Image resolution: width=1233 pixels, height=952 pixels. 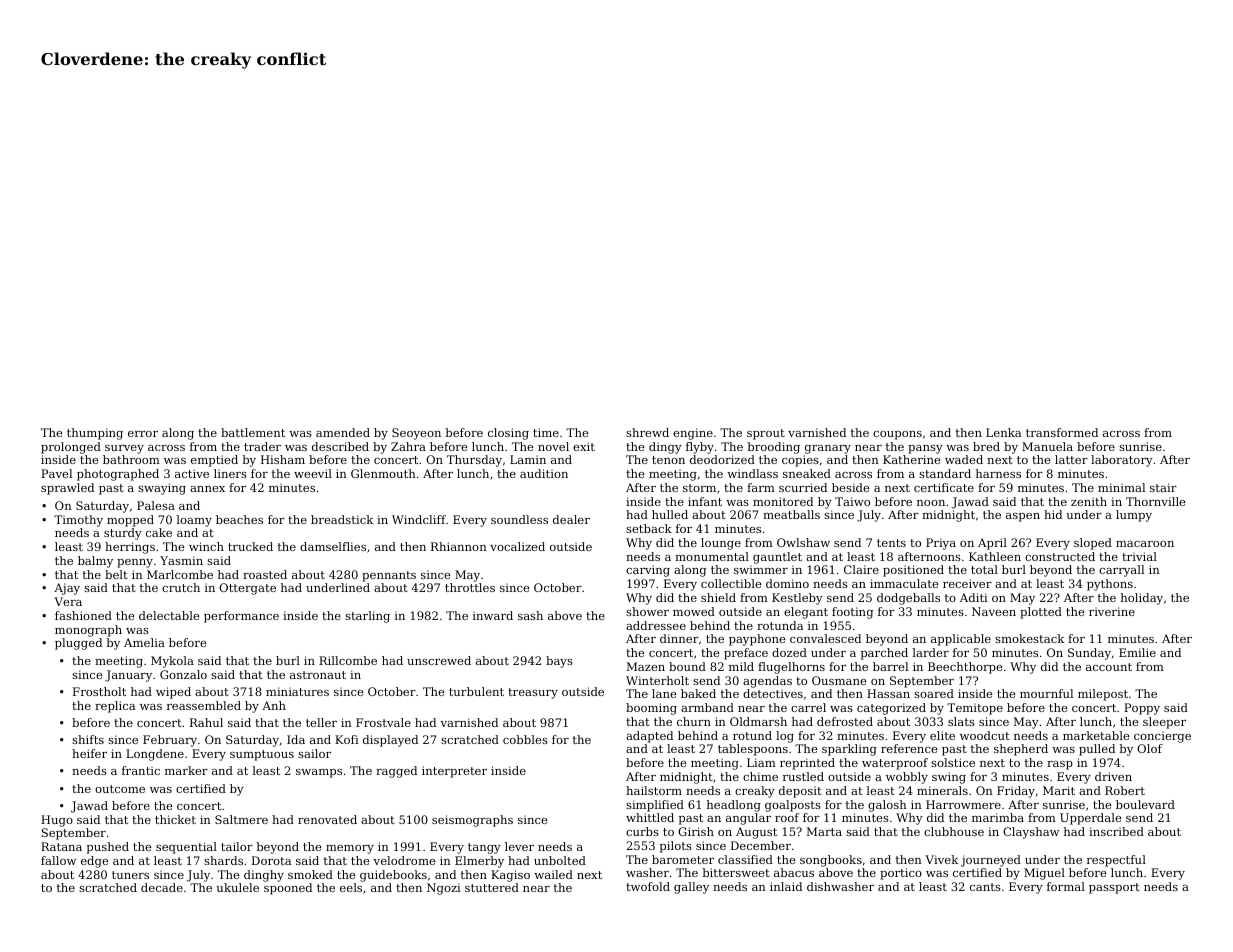 What do you see at coordinates (995, 556) in the screenshot?
I see `Kathleen` at bounding box center [995, 556].
